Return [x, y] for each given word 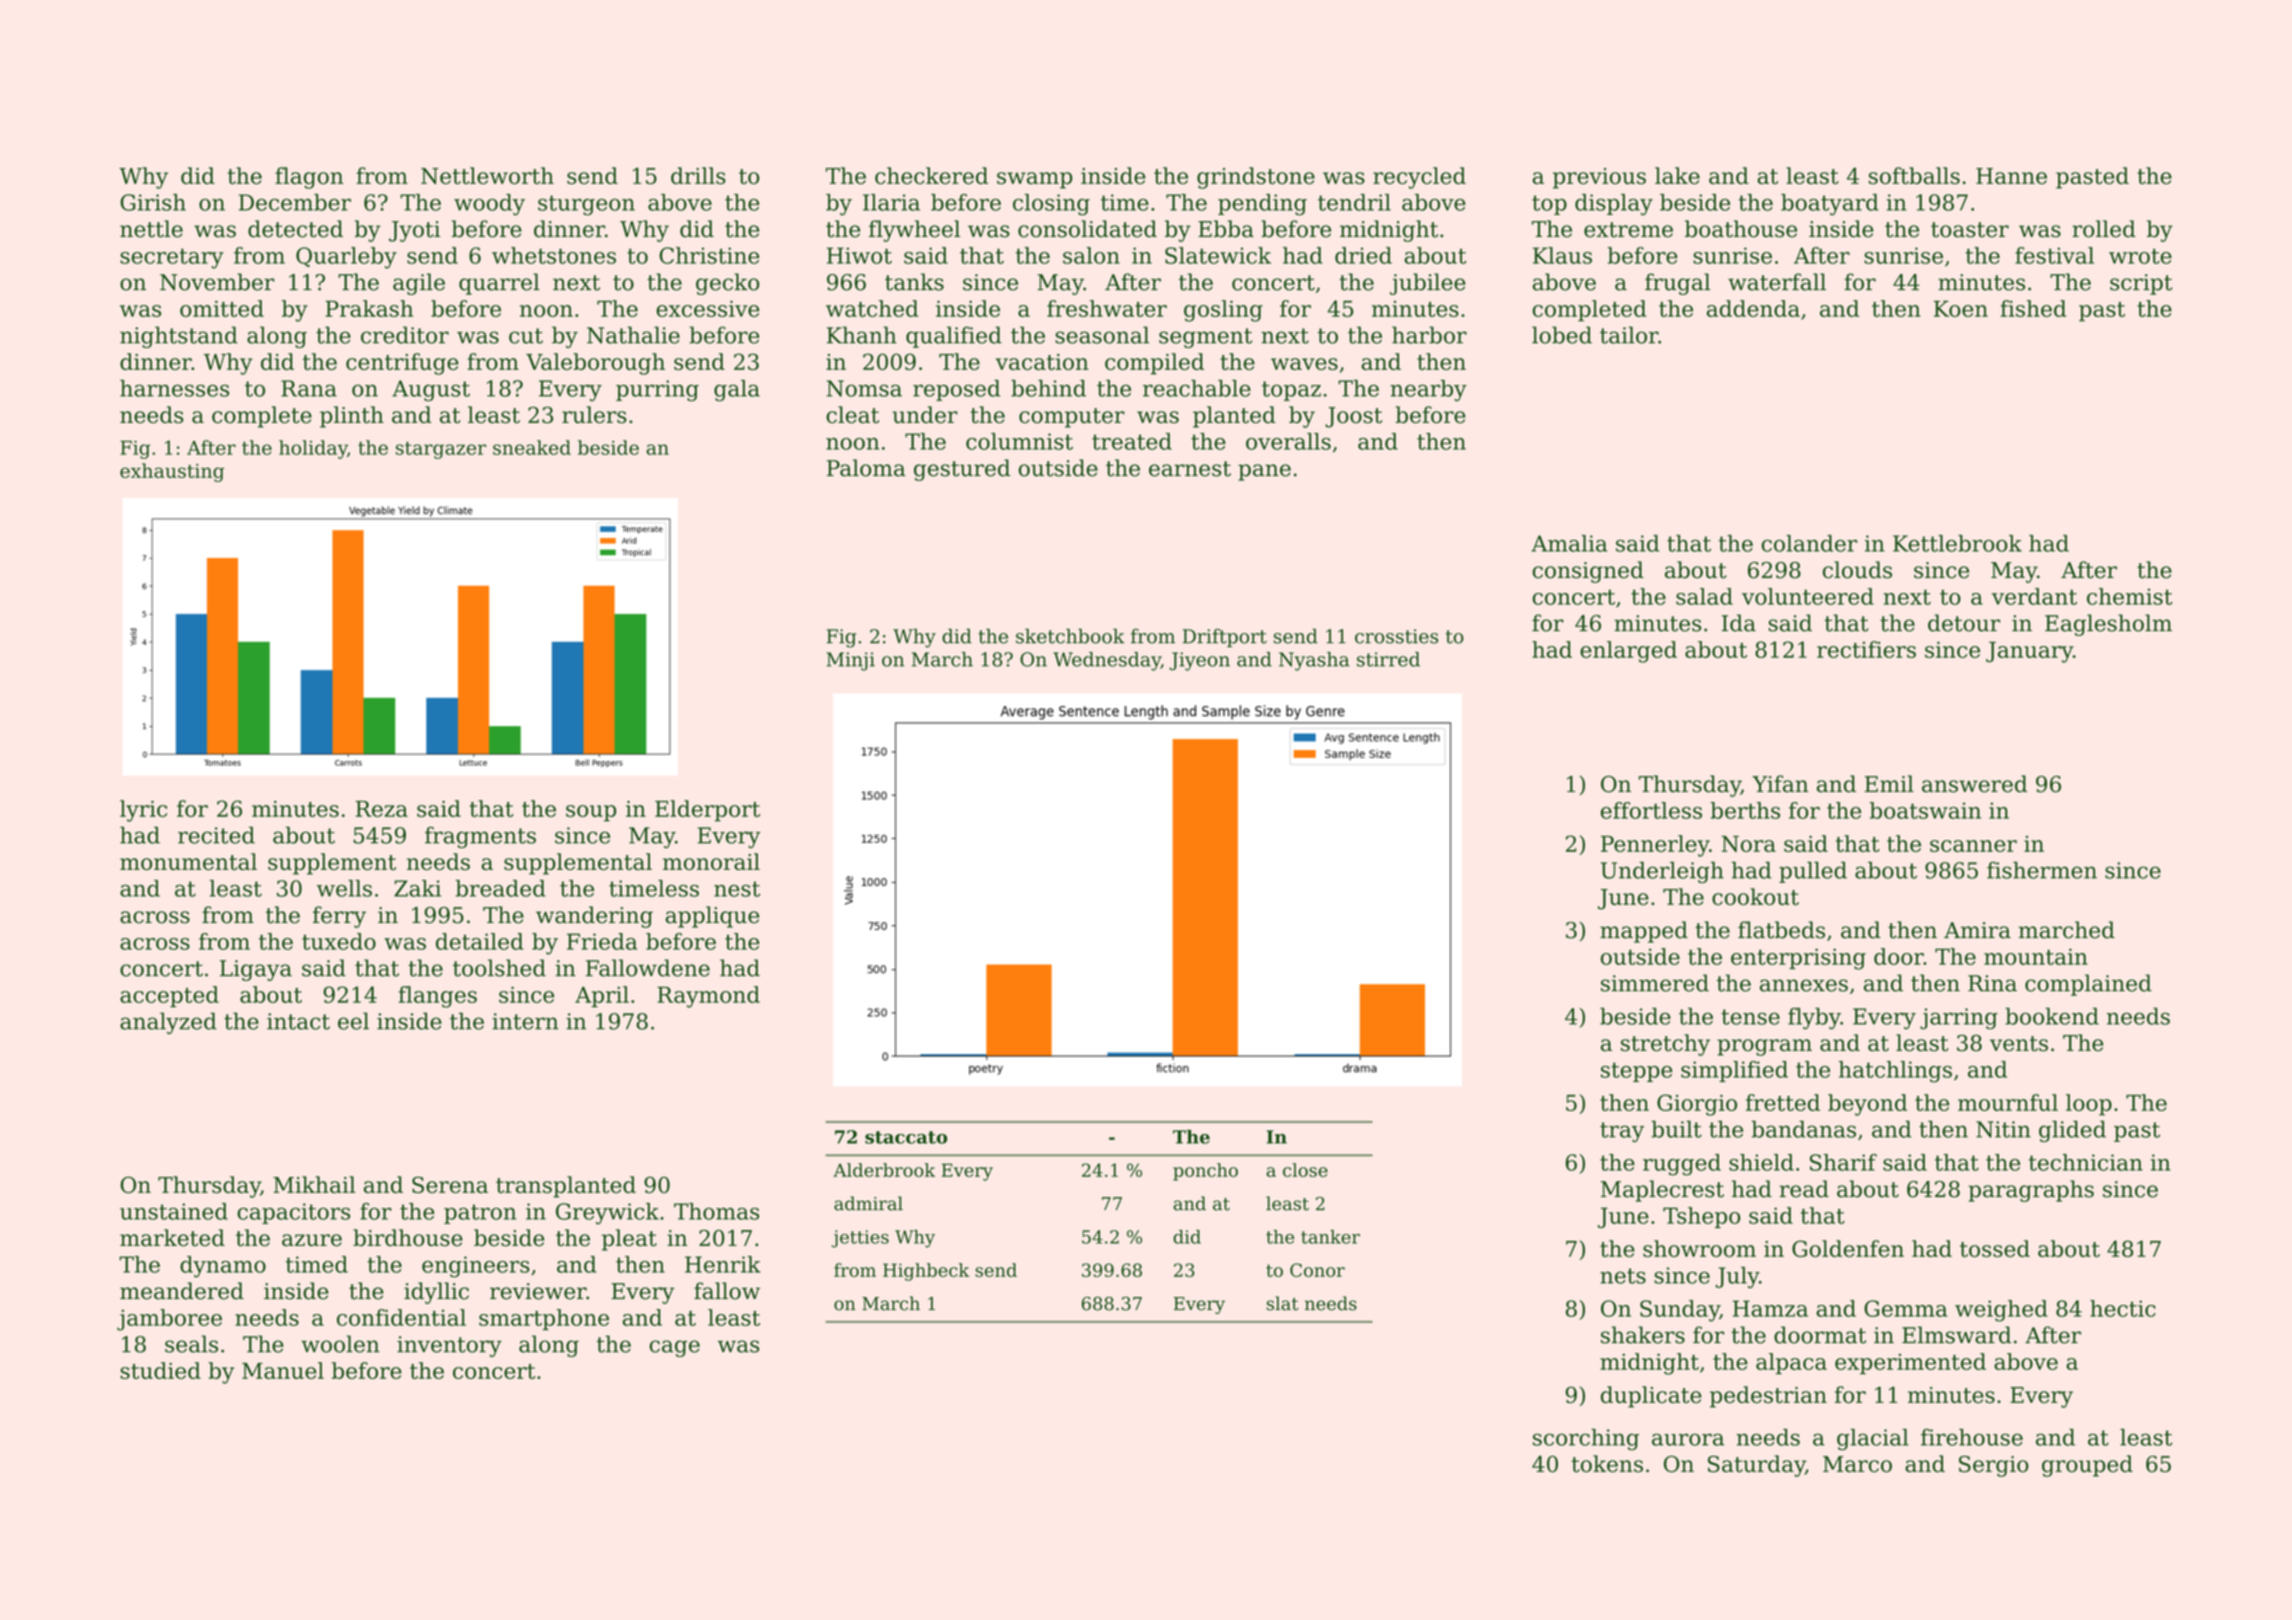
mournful [2008, 1102]
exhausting [172, 472]
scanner [1973, 846]
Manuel [283, 1370]
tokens [1607, 1464]
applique [712, 917]
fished [2033, 308]
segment [1205, 338]
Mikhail [314, 1184]
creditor [405, 335]
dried [1363, 255]
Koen [1961, 309]
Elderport [707, 811]
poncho [1205, 1172]
